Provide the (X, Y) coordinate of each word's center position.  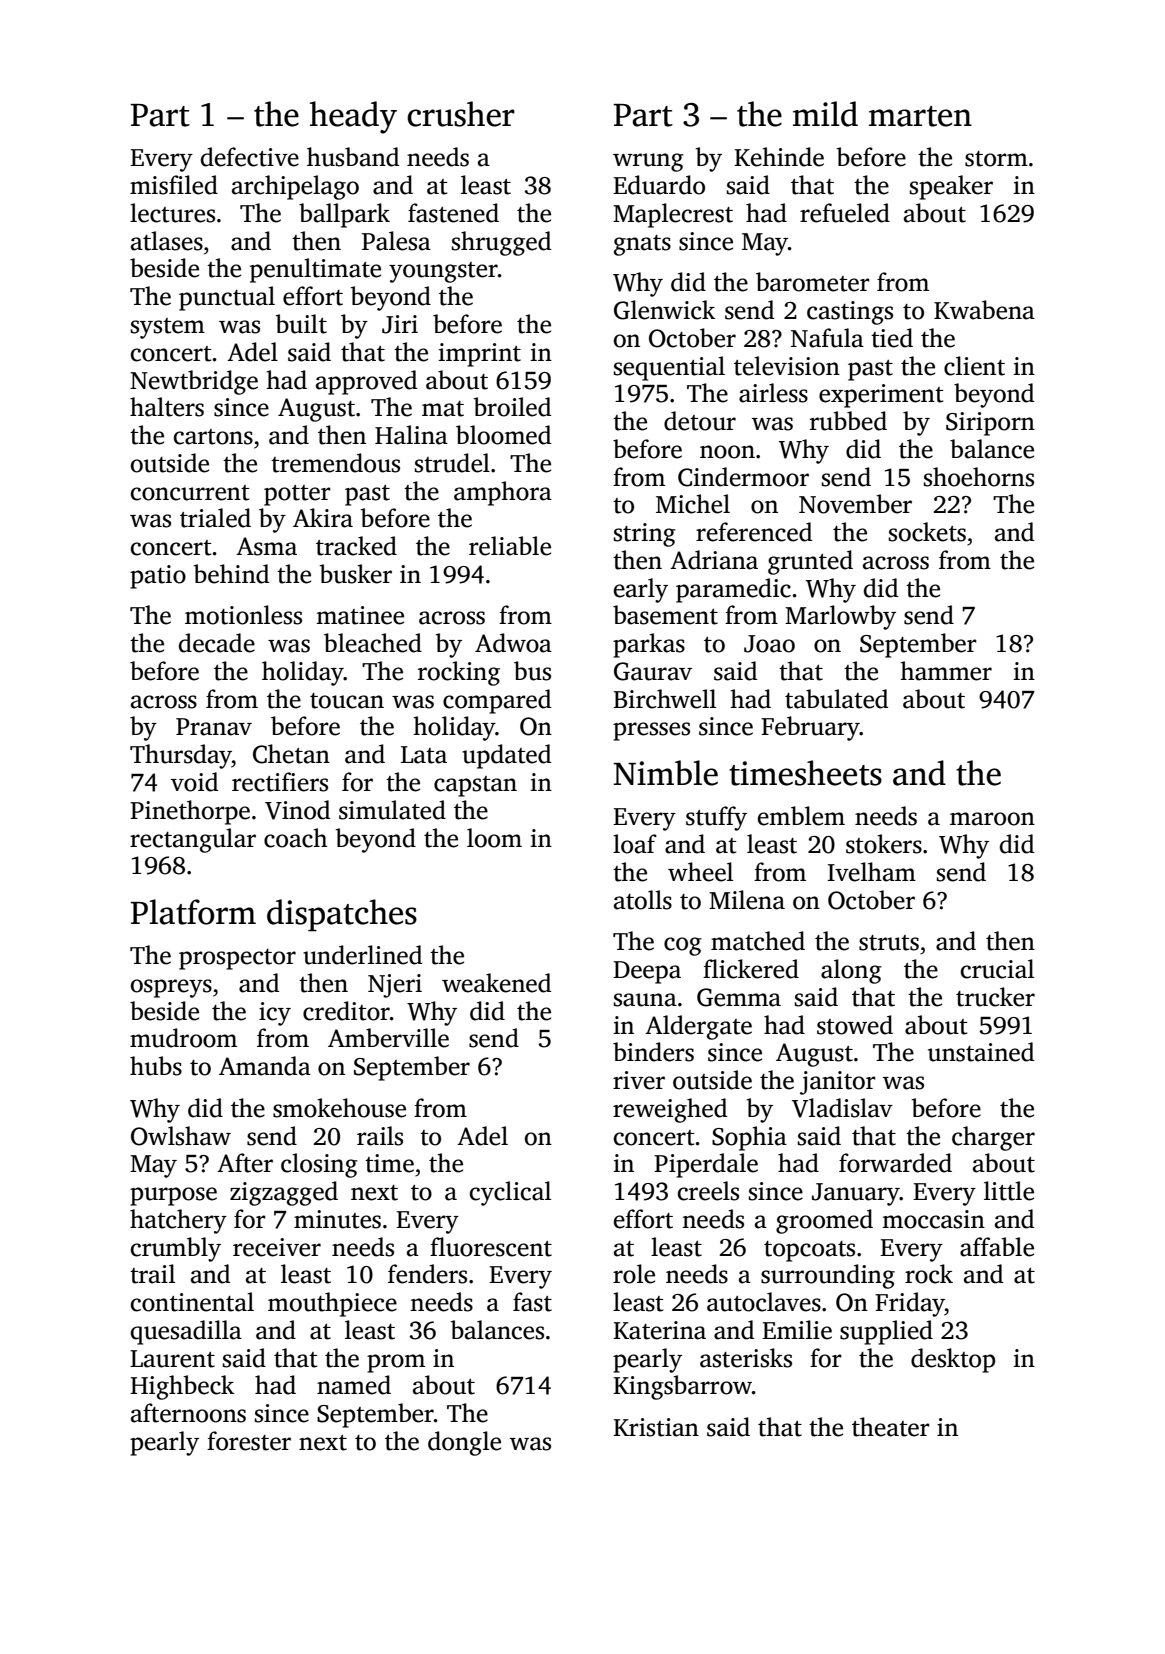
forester (249, 1441)
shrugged (501, 243)
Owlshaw (181, 1136)
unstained (981, 1052)
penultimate (315, 270)
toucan (347, 701)
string (645, 535)
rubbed (848, 421)
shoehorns (979, 477)
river (639, 1080)
